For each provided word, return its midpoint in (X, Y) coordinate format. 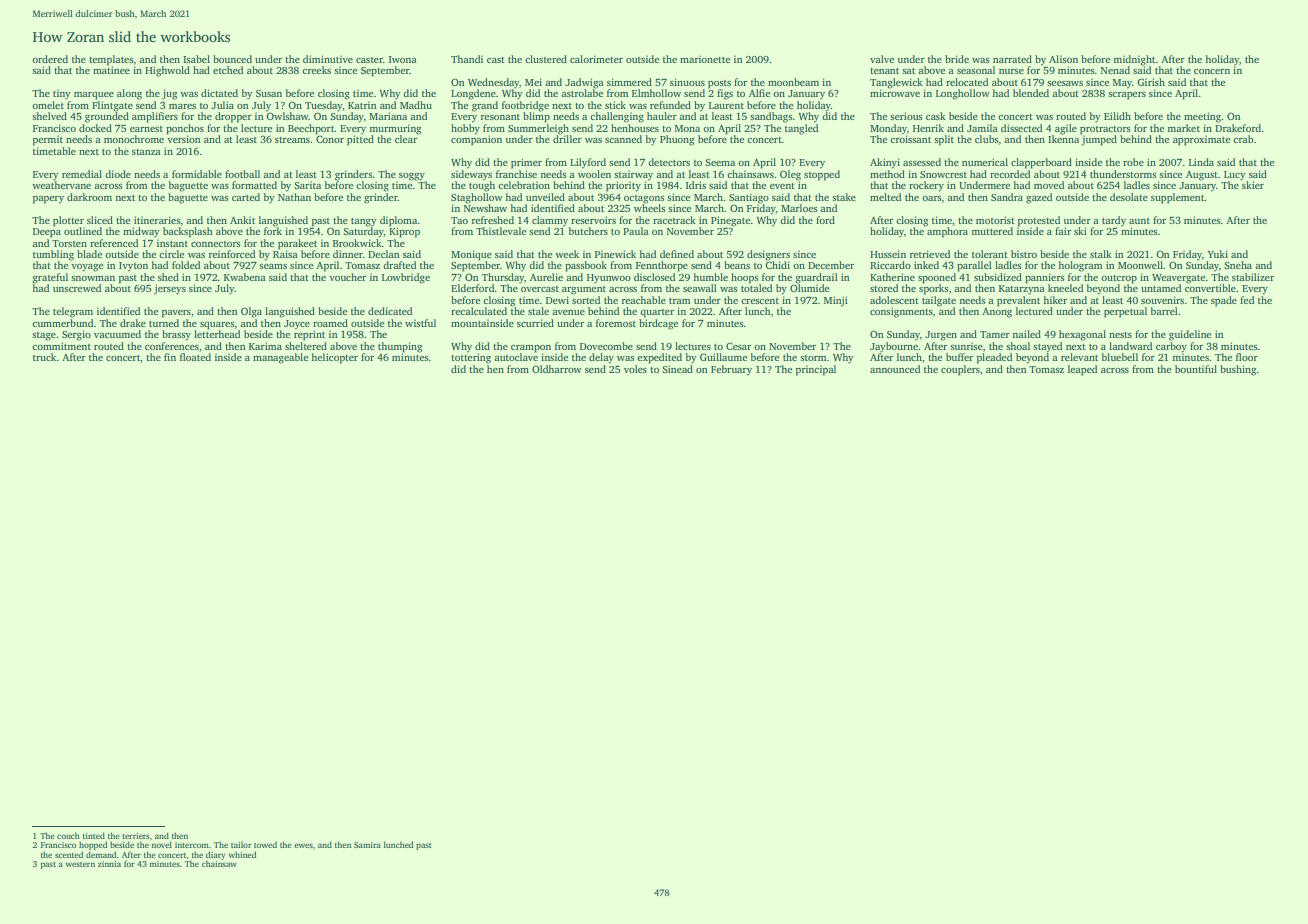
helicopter (335, 358)
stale (538, 311)
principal (816, 370)
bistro (1024, 254)
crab (1243, 139)
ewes (303, 845)
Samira (367, 845)
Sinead (677, 369)
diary (215, 855)
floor (1247, 357)
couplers (960, 370)
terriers (135, 836)
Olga (251, 312)
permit (48, 140)
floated (195, 357)
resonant (500, 117)
